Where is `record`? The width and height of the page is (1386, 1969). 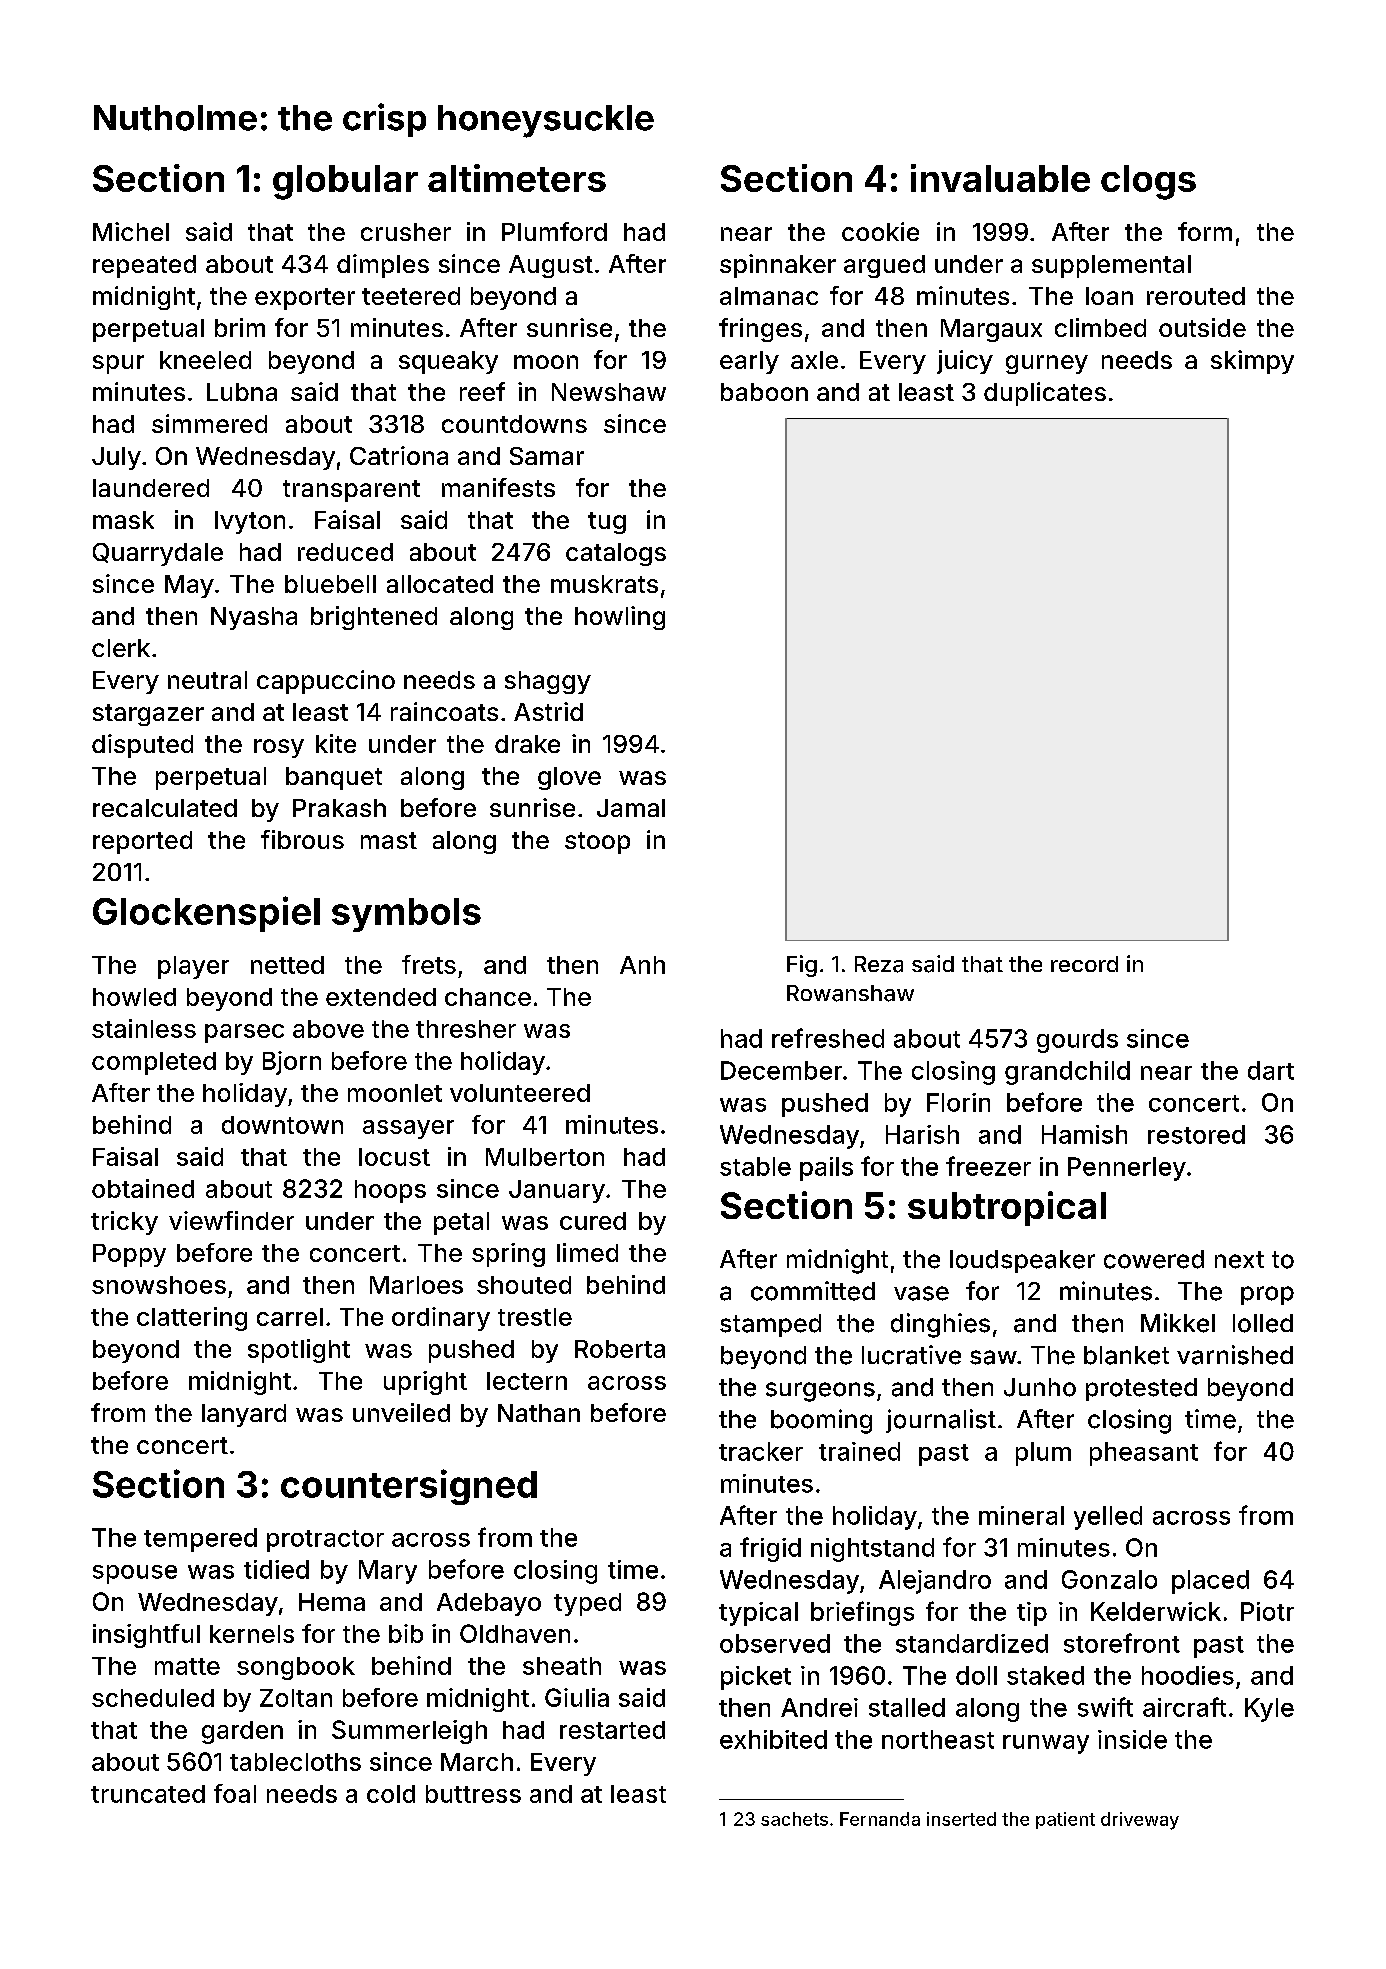 record is located at coordinates (1084, 964).
